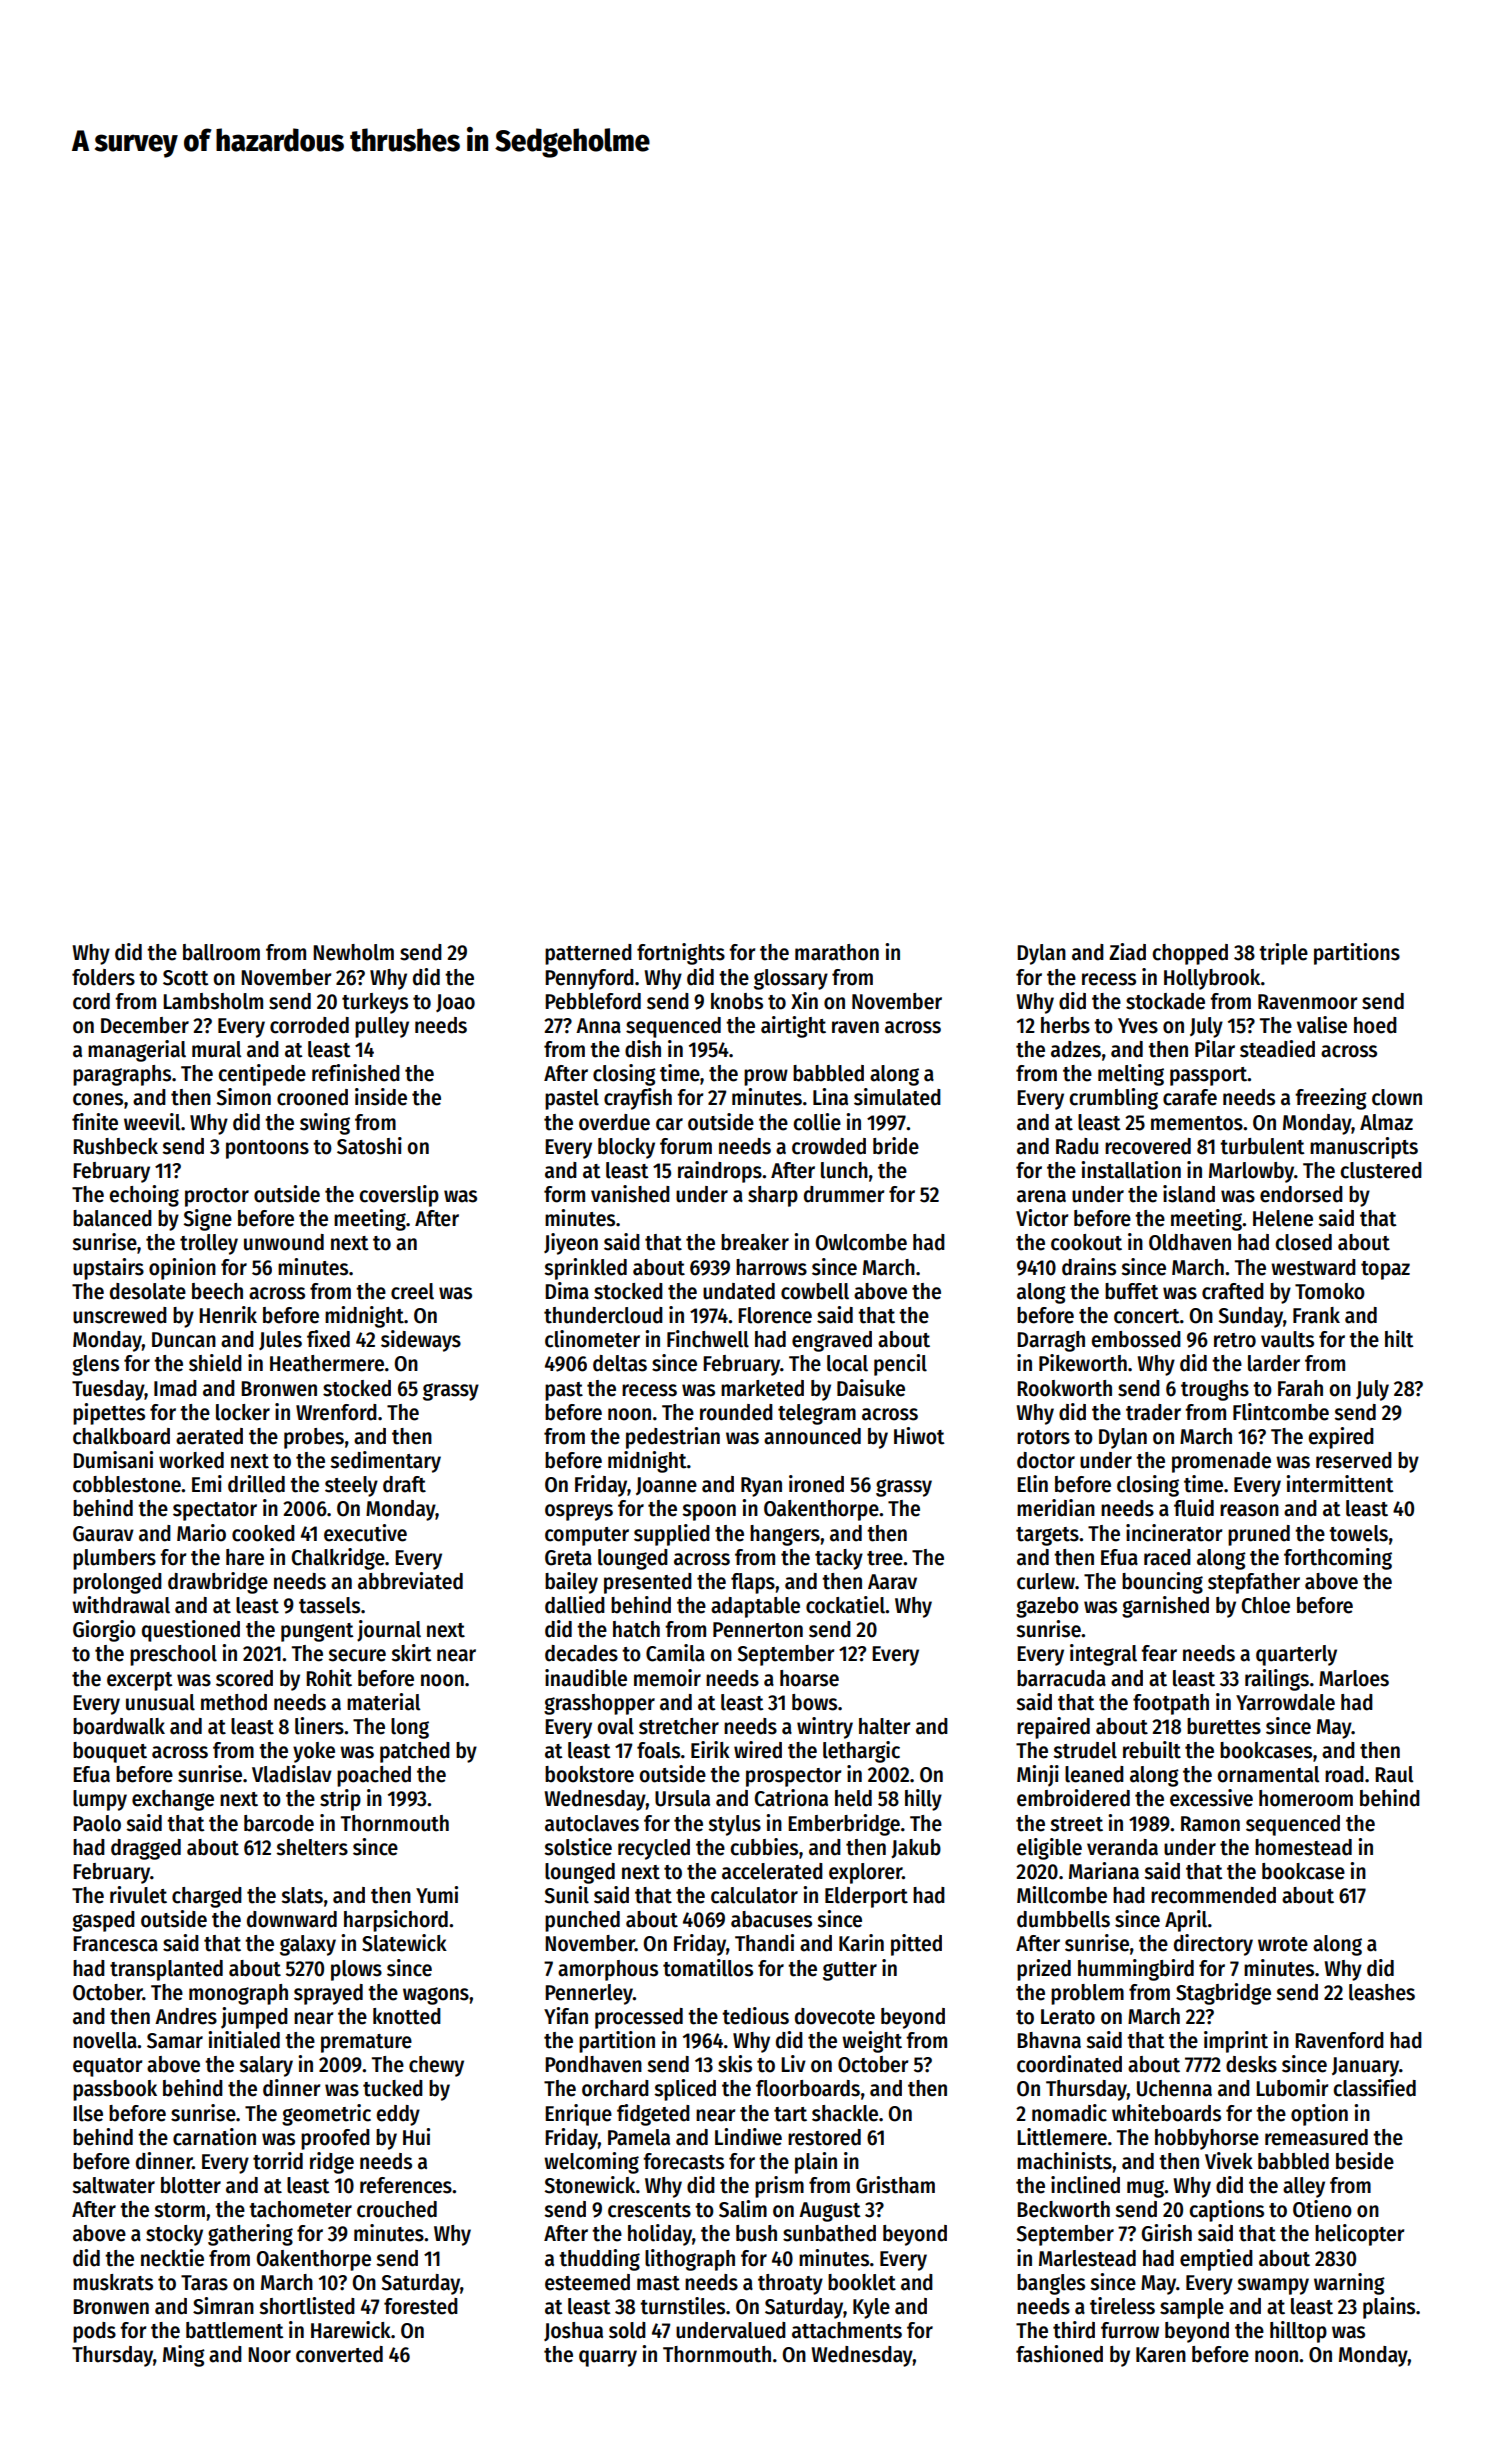  I want to click on Anna, so click(598, 1026).
